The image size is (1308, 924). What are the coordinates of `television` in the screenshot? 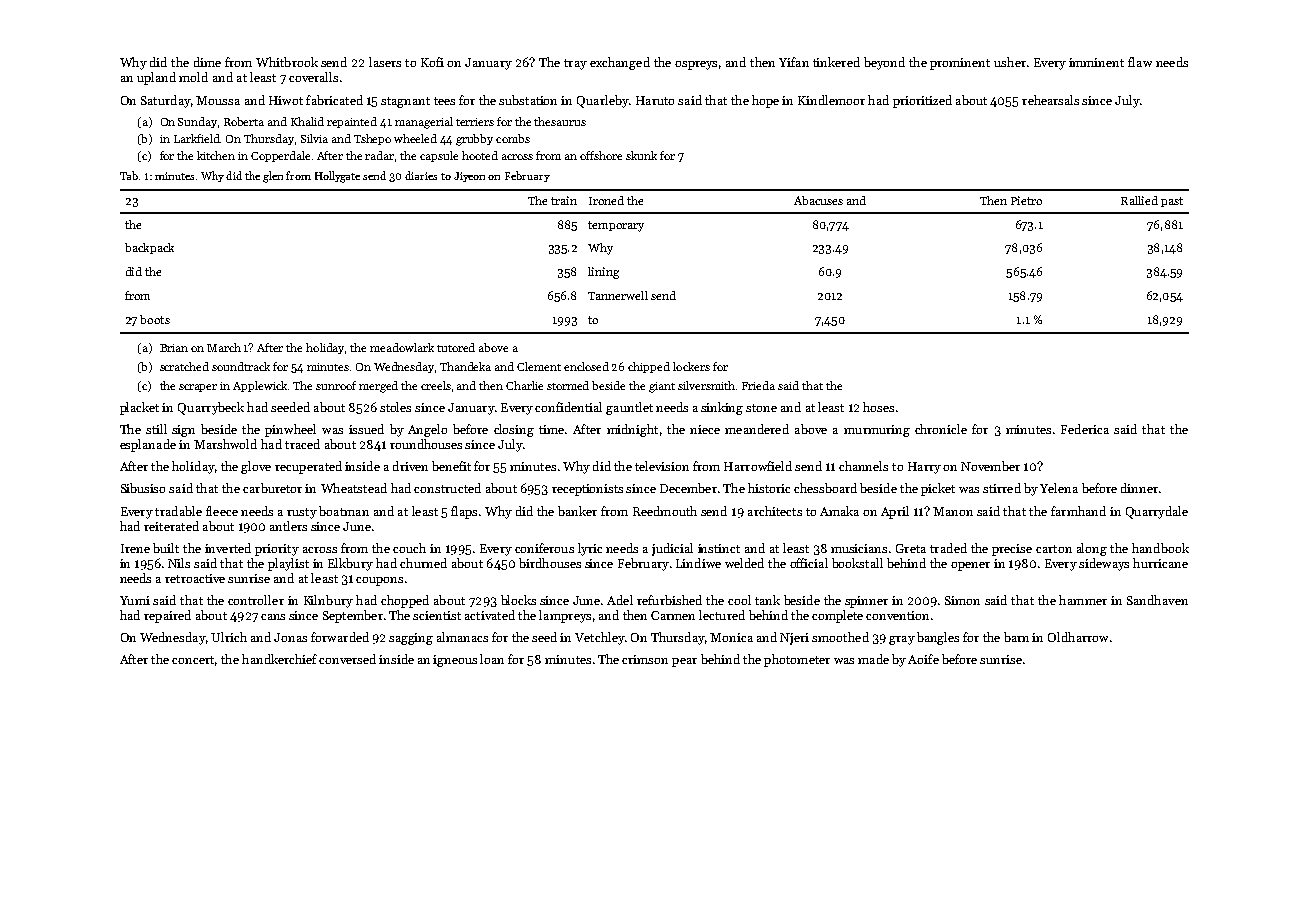 It's located at (662, 466).
